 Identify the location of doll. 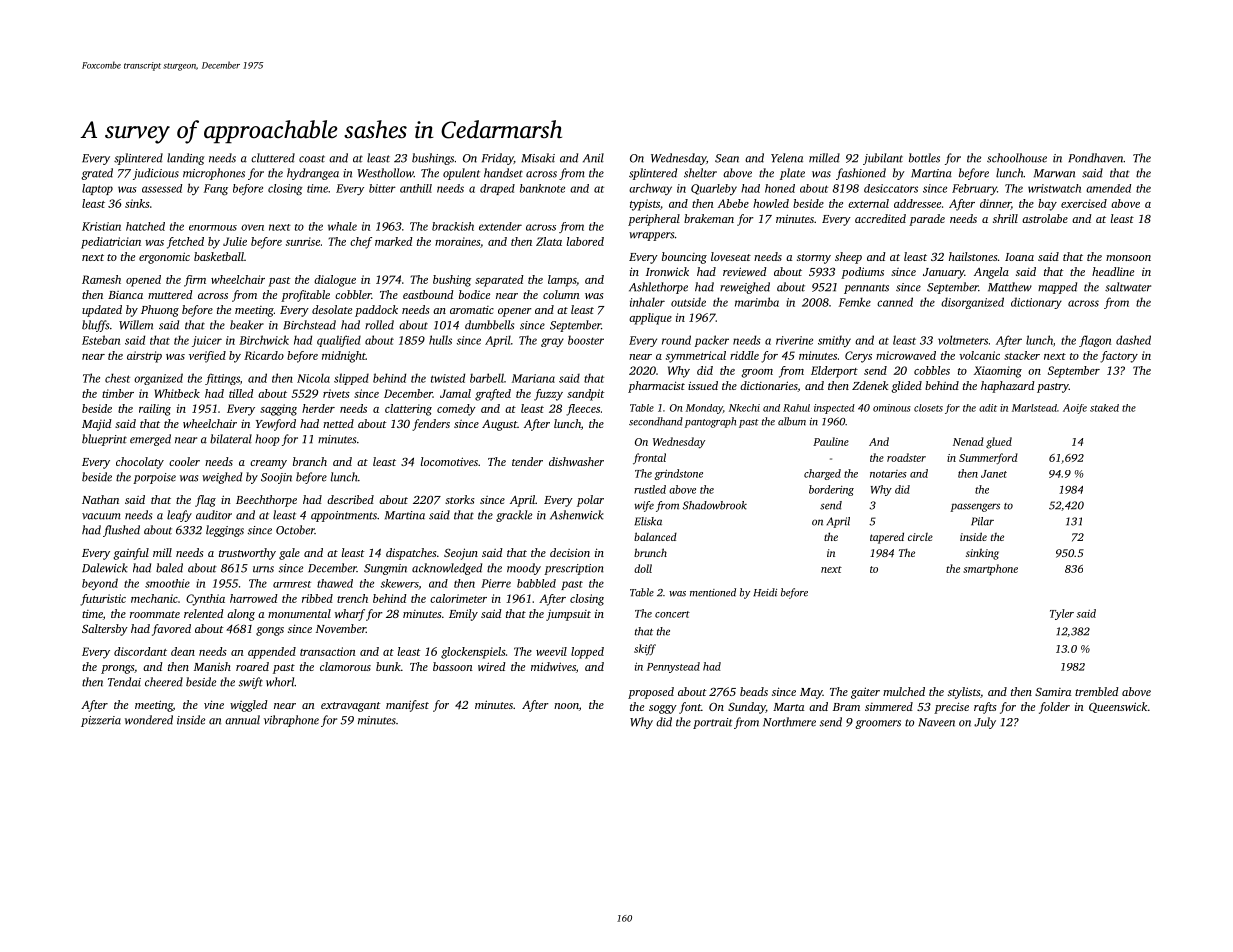
(643, 568).
